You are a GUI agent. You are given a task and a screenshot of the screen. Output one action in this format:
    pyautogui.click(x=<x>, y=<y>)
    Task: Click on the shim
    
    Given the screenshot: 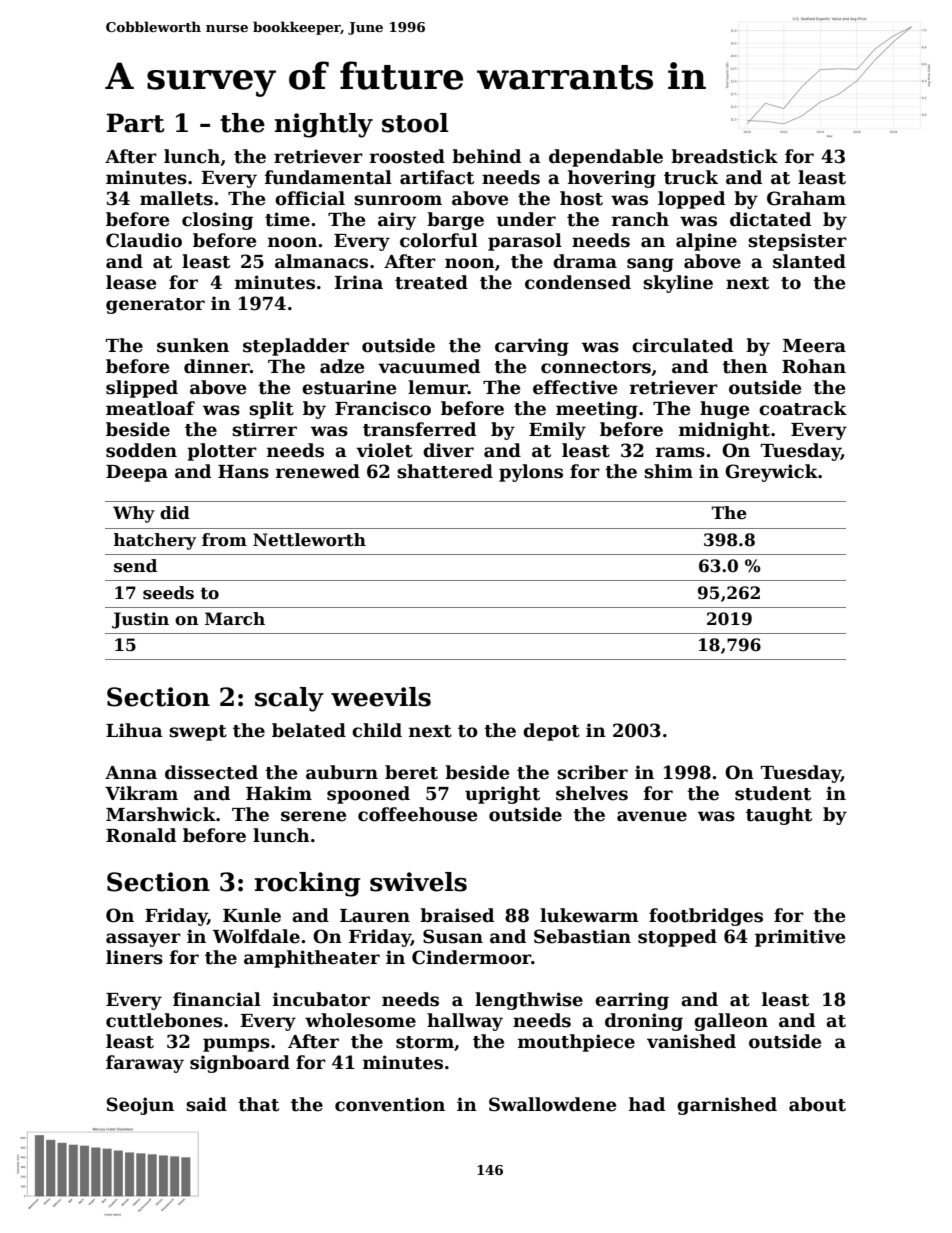 What is the action you would take?
    pyautogui.click(x=668, y=471)
